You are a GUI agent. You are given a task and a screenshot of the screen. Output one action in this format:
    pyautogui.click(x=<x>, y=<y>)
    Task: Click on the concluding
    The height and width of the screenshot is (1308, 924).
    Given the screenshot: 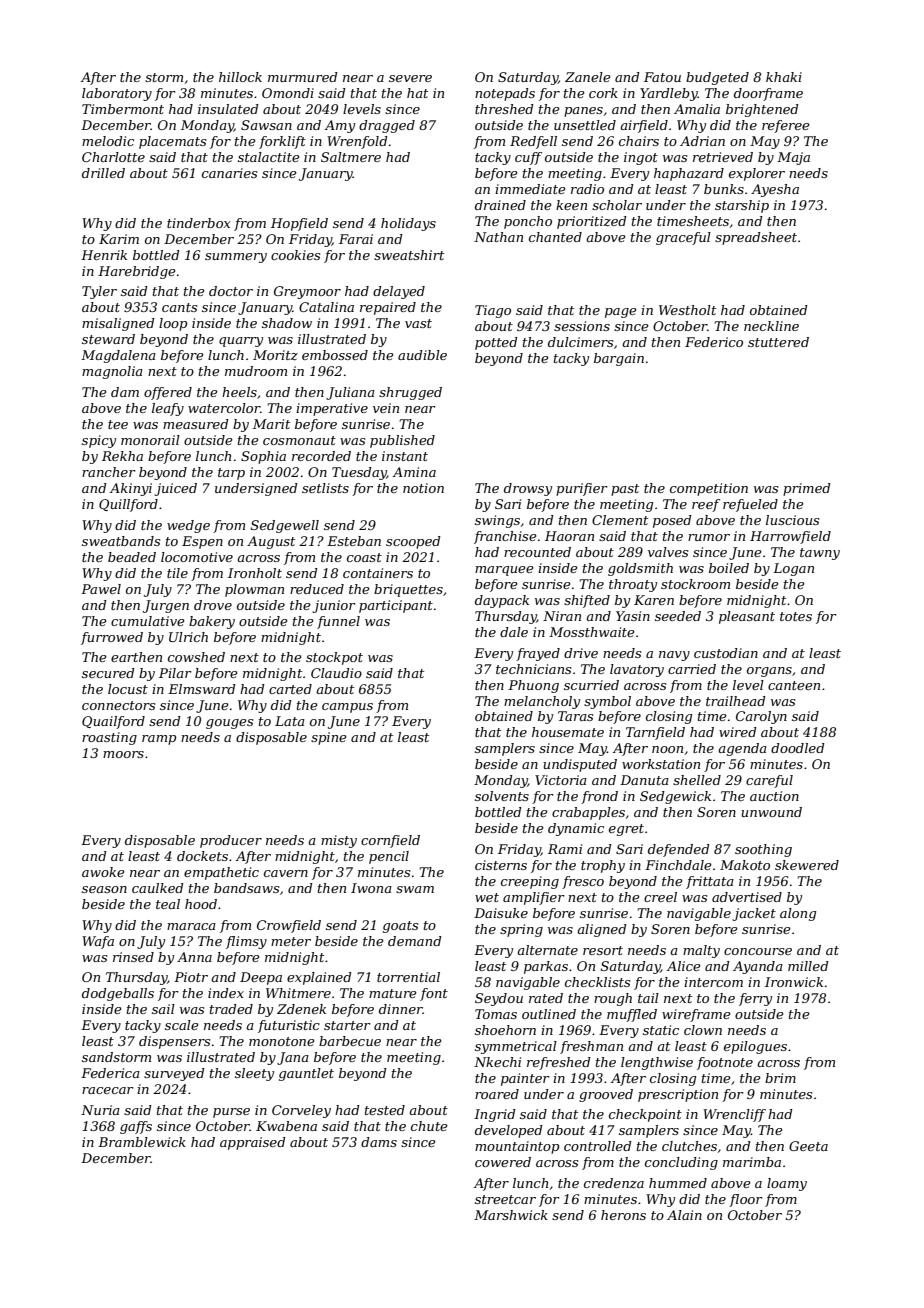 What is the action you would take?
    pyautogui.click(x=681, y=1163)
